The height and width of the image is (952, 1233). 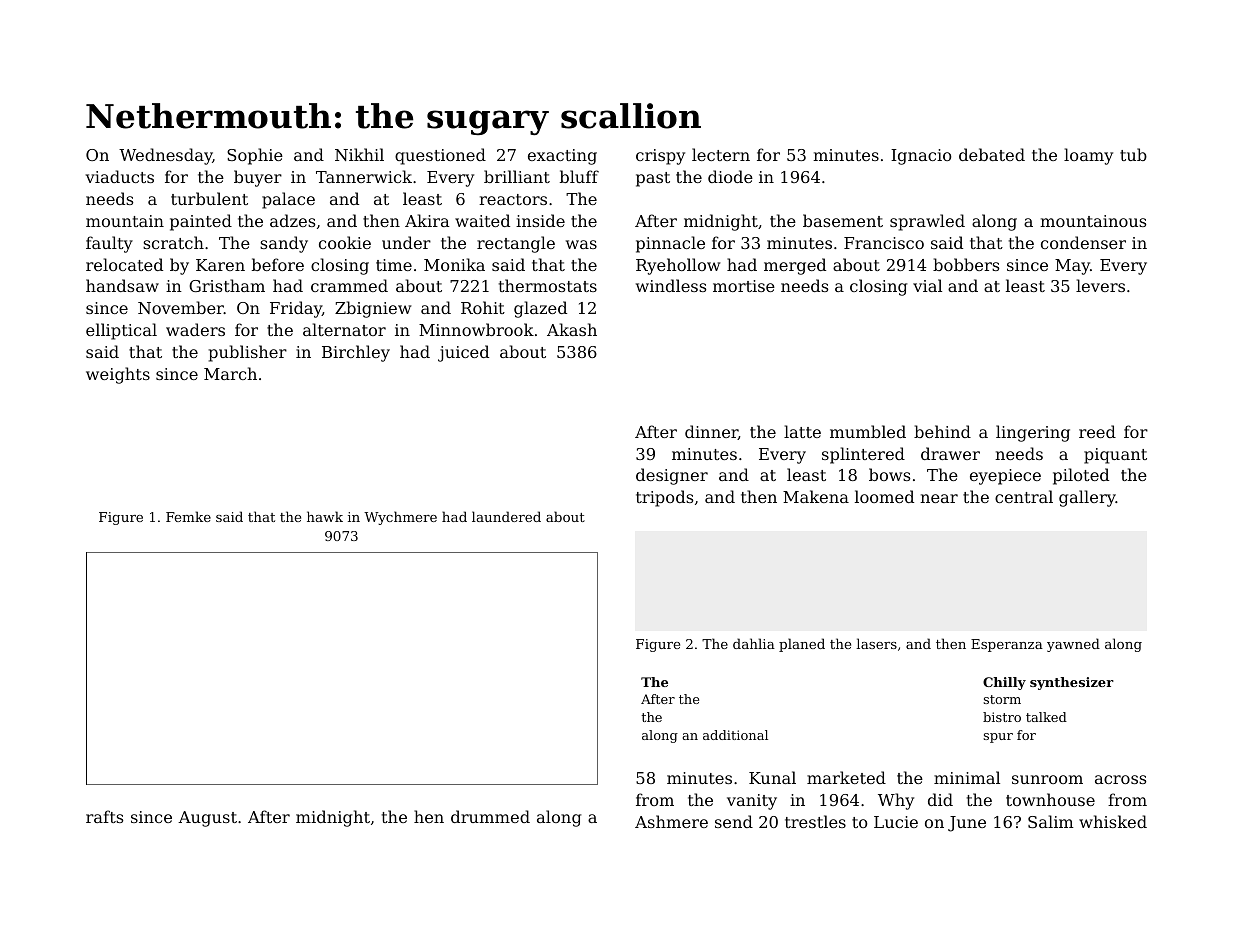 I want to click on Akash, so click(x=572, y=329).
